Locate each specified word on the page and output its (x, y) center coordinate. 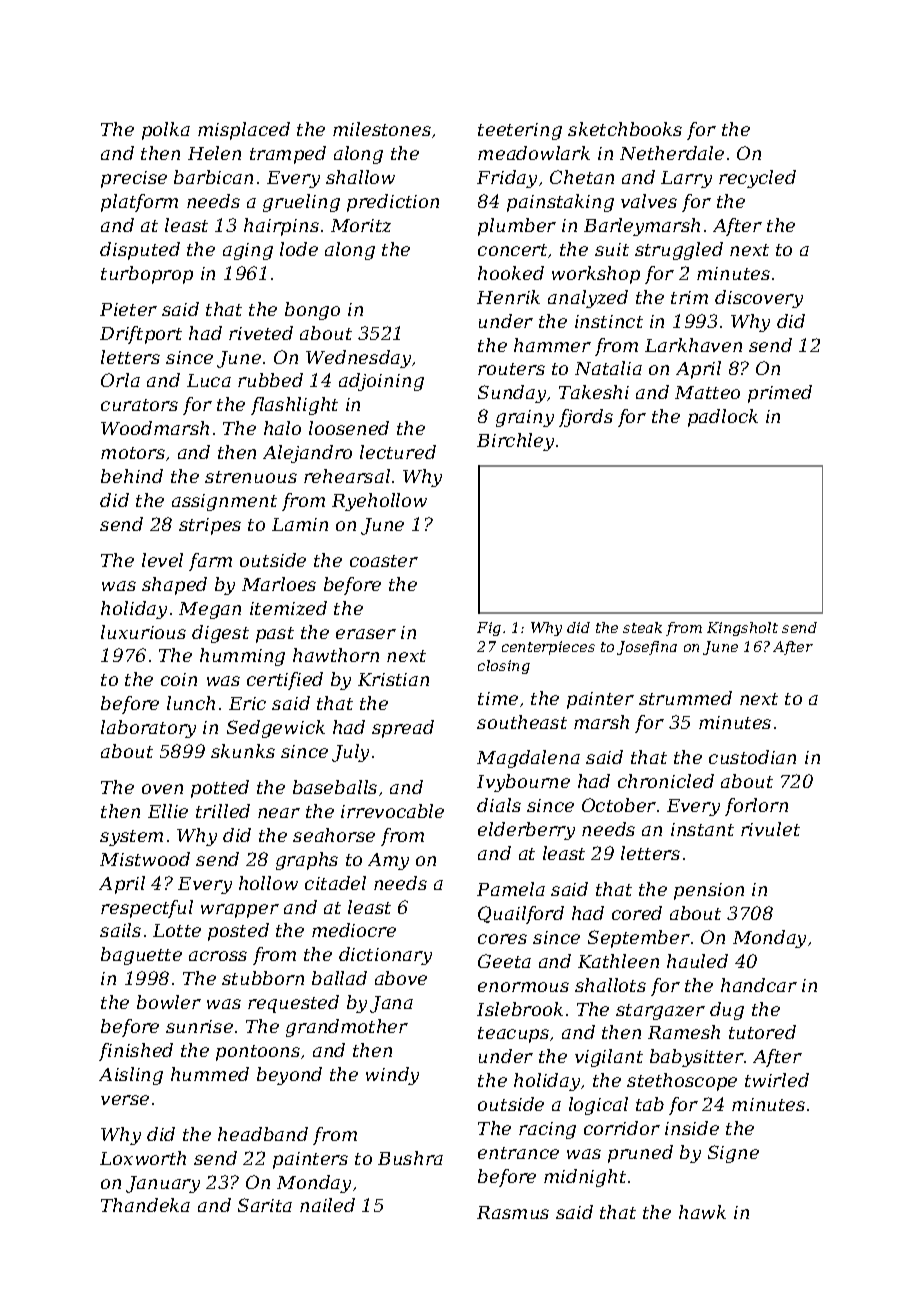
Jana (391, 1004)
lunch (191, 703)
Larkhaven (693, 345)
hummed (210, 1074)
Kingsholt (742, 629)
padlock (723, 418)
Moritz (361, 225)
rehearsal (347, 476)
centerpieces (548, 648)
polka (166, 131)
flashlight (294, 406)
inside (692, 1128)
